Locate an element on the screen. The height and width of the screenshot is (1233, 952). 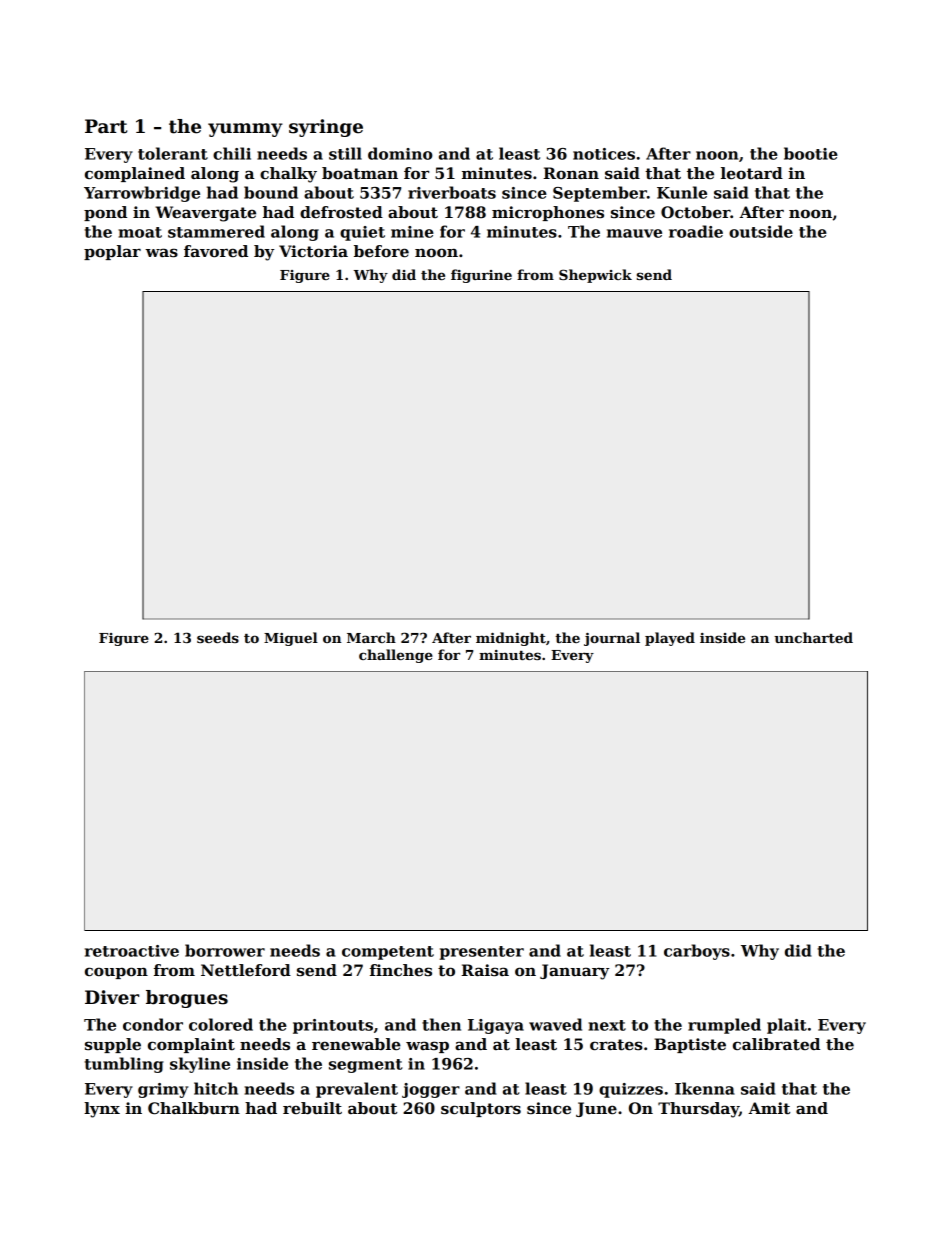
Miguel is located at coordinates (291, 639).
